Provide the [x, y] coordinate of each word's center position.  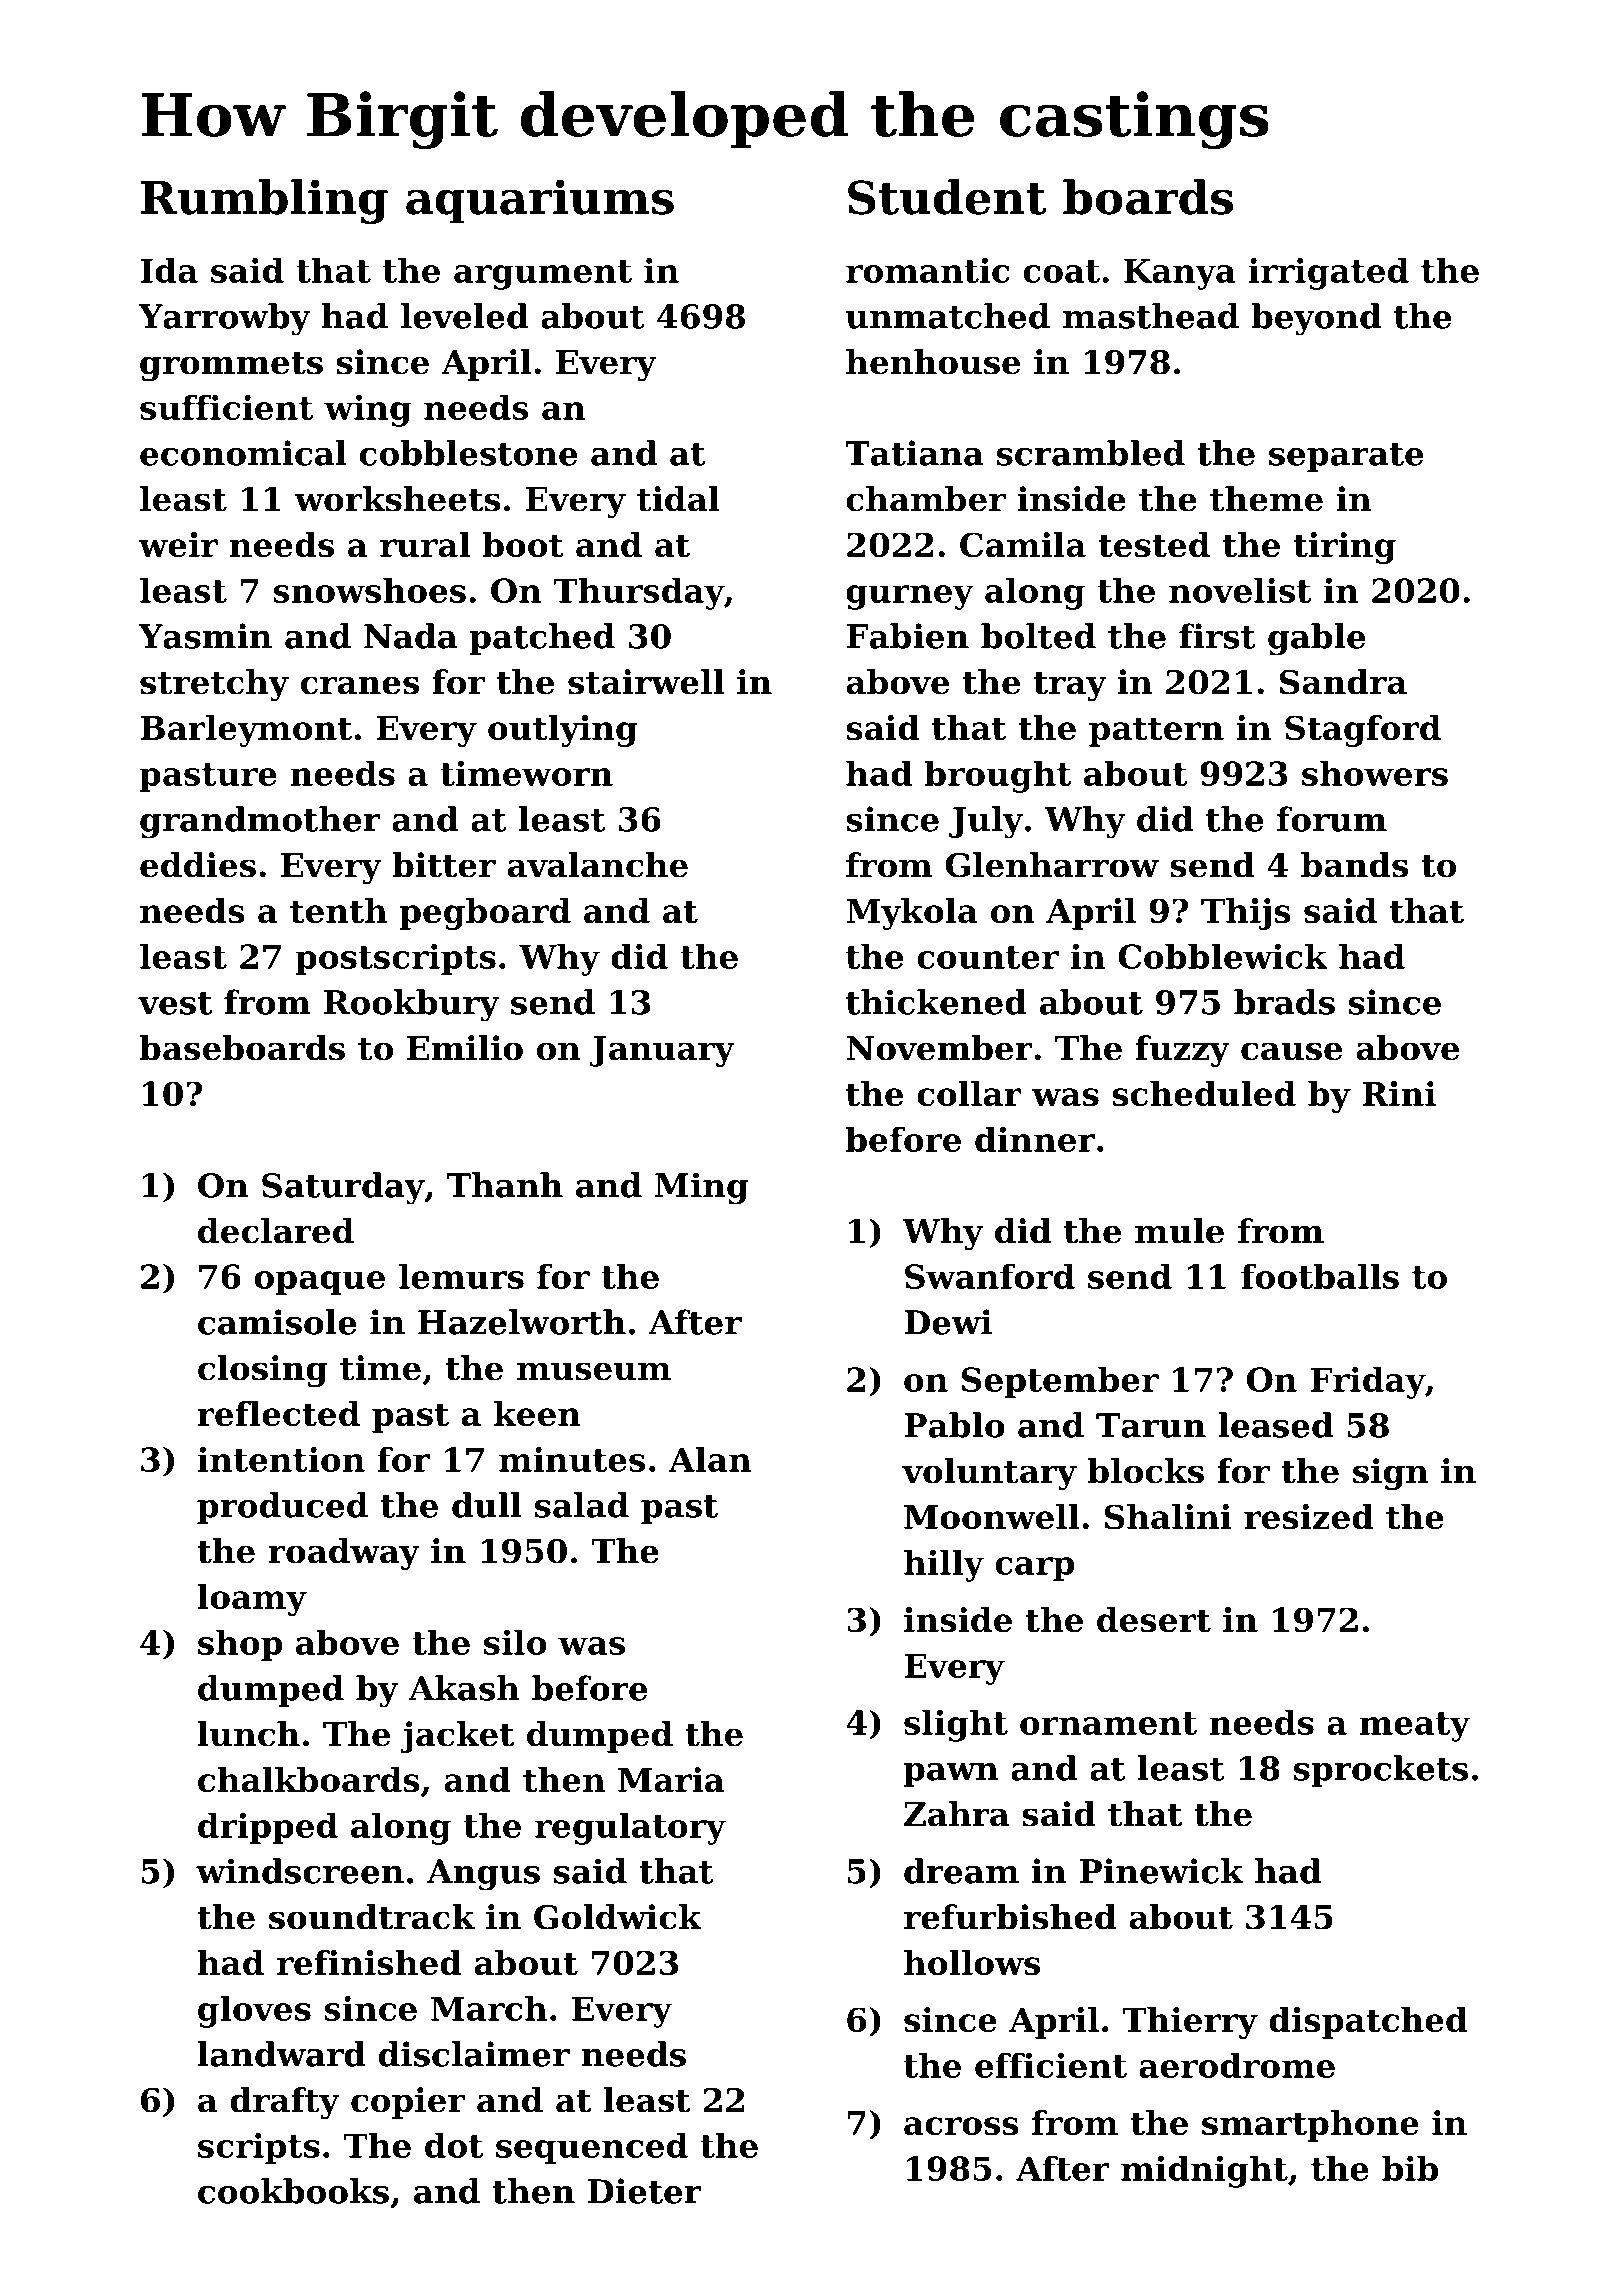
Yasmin [205, 636]
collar [969, 1093]
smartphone [1310, 2126]
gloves [254, 2011]
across [961, 2126]
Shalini [1168, 1516]
